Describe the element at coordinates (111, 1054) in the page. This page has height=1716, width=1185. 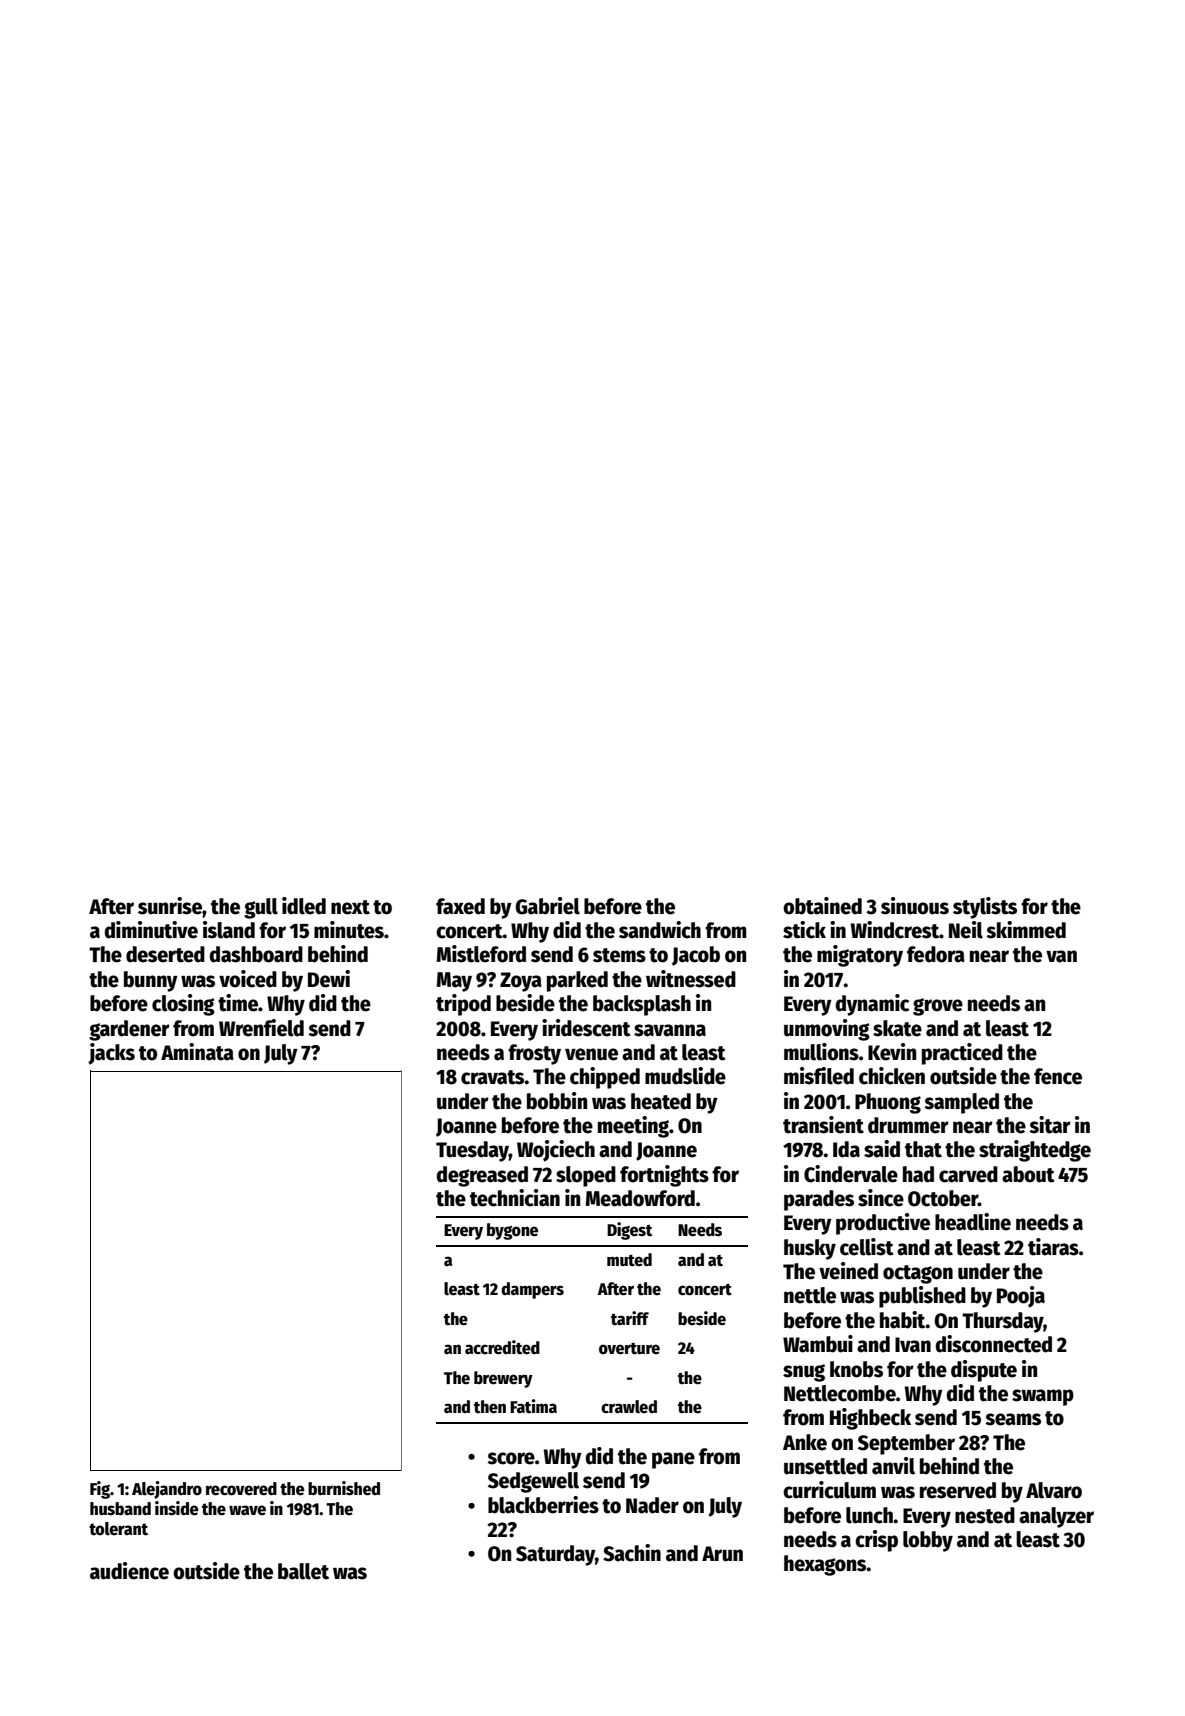
I see `jacks` at that location.
